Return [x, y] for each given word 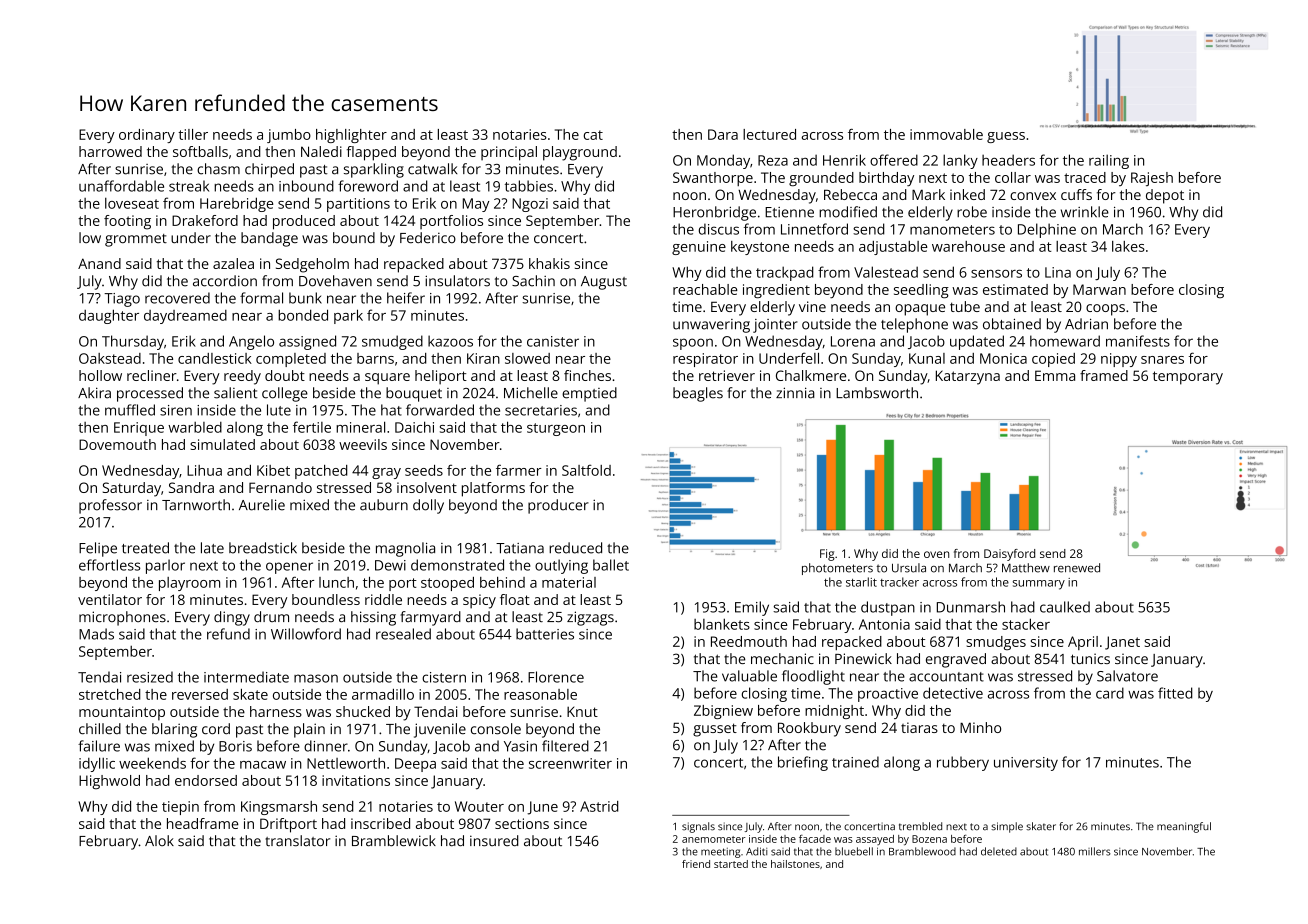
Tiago [122, 300]
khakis [549, 263]
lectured [769, 134]
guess [1006, 137]
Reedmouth [749, 641]
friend [696, 864]
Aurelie [262, 505]
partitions [358, 205]
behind [502, 582]
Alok [159, 840]
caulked [1065, 607]
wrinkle [1085, 212]
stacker [1026, 624]
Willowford [306, 634]
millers [1095, 851]
